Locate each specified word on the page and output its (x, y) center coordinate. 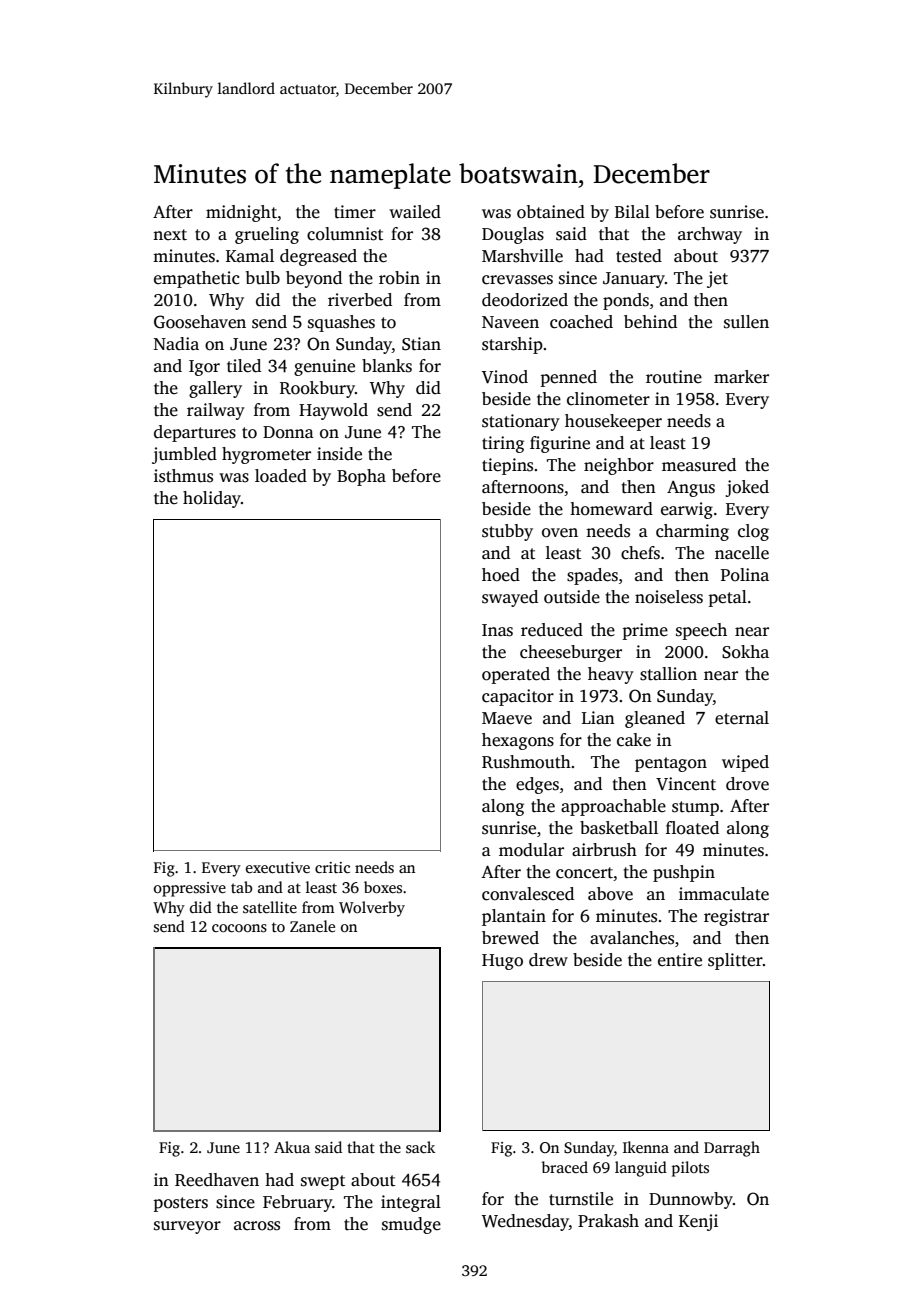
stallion (668, 674)
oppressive (190, 889)
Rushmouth (526, 762)
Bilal (632, 211)
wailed (415, 212)
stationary (521, 422)
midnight (241, 213)
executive (278, 867)
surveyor (187, 1227)
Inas (497, 630)
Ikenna (646, 1147)
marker (741, 377)
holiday (212, 499)
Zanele (312, 926)
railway (216, 411)
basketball (619, 828)
